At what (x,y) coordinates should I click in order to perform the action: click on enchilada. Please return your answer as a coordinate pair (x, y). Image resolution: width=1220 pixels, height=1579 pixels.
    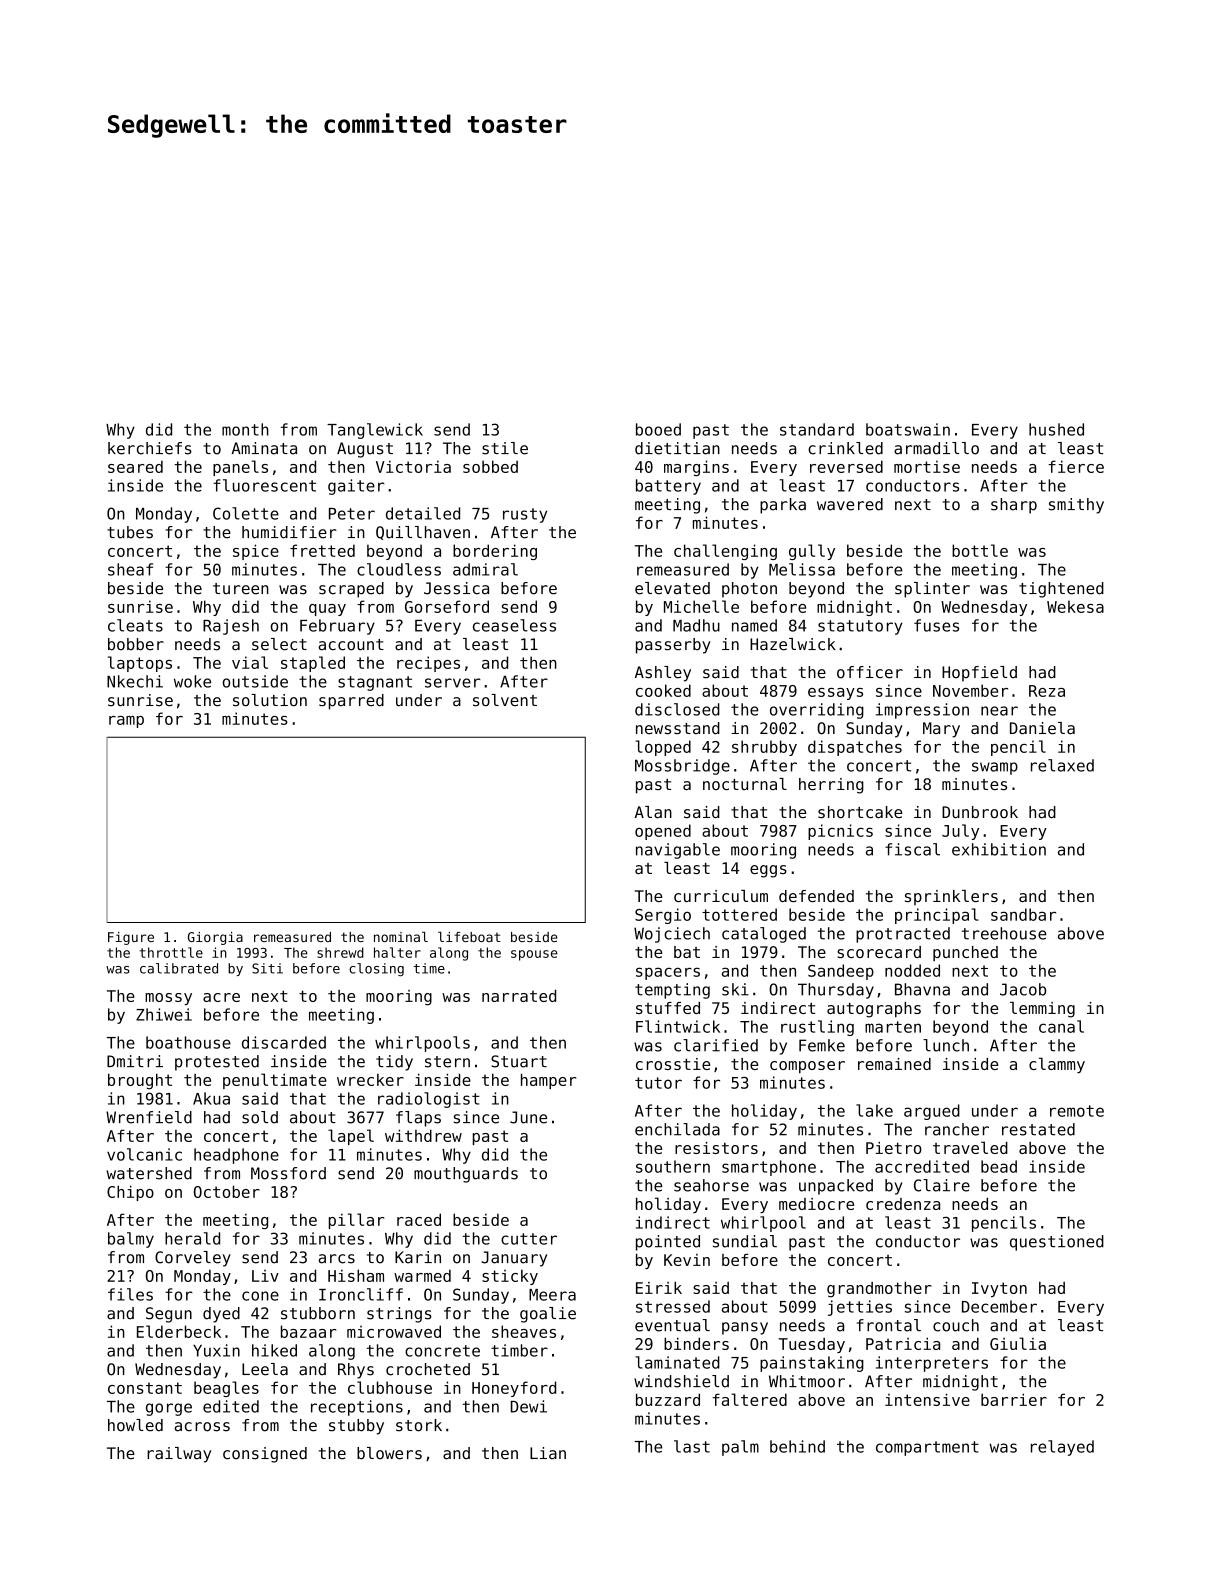
    Looking at the image, I should click on (677, 1129).
